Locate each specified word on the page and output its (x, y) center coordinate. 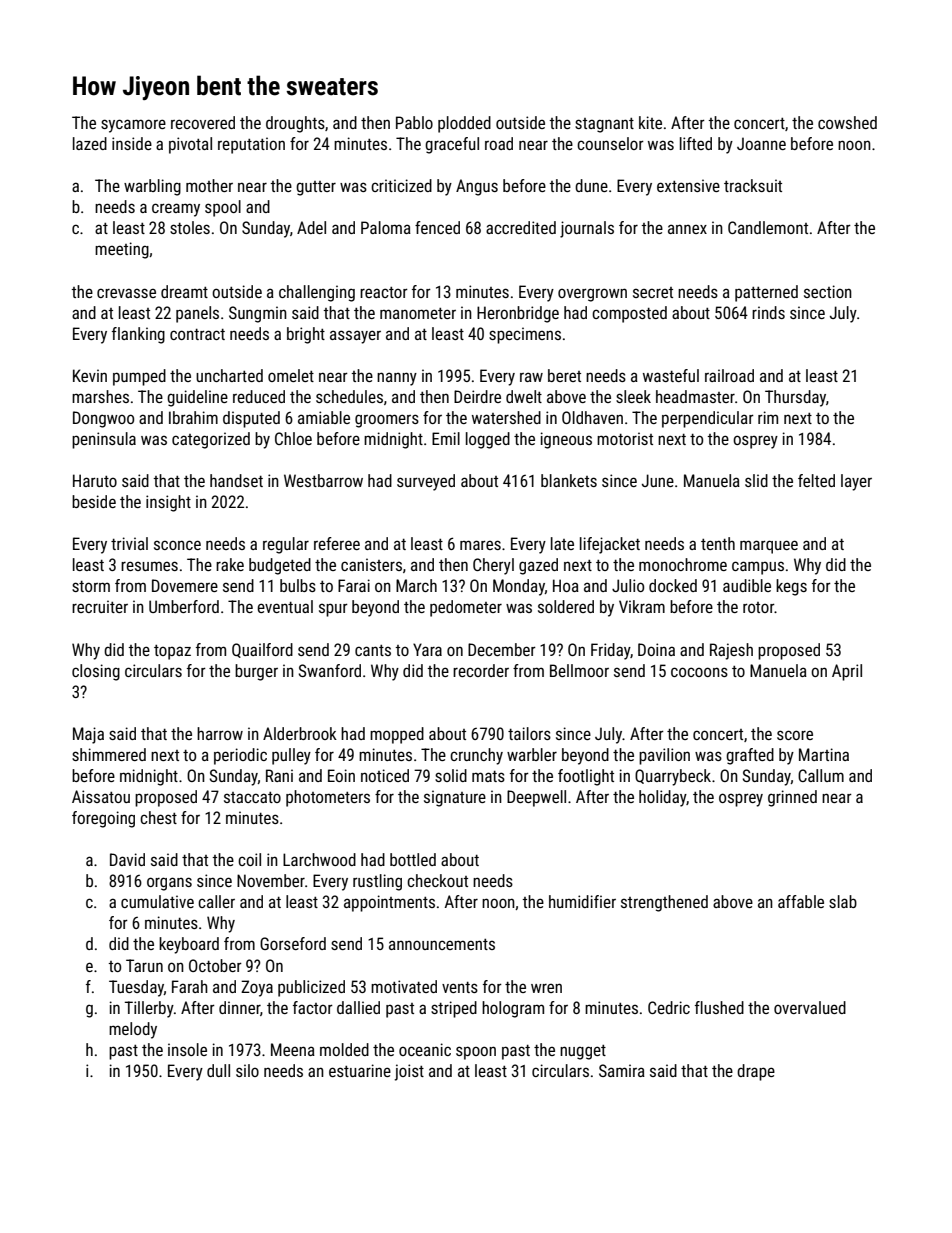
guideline (197, 398)
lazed (90, 143)
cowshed (847, 122)
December (502, 649)
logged (488, 440)
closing (96, 672)
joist (409, 1072)
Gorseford (293, 943)
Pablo (414, 122)
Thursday (795, 398)
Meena (293, 1049)
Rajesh (731, 651)
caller (216, 901)
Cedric (669, 1007)
